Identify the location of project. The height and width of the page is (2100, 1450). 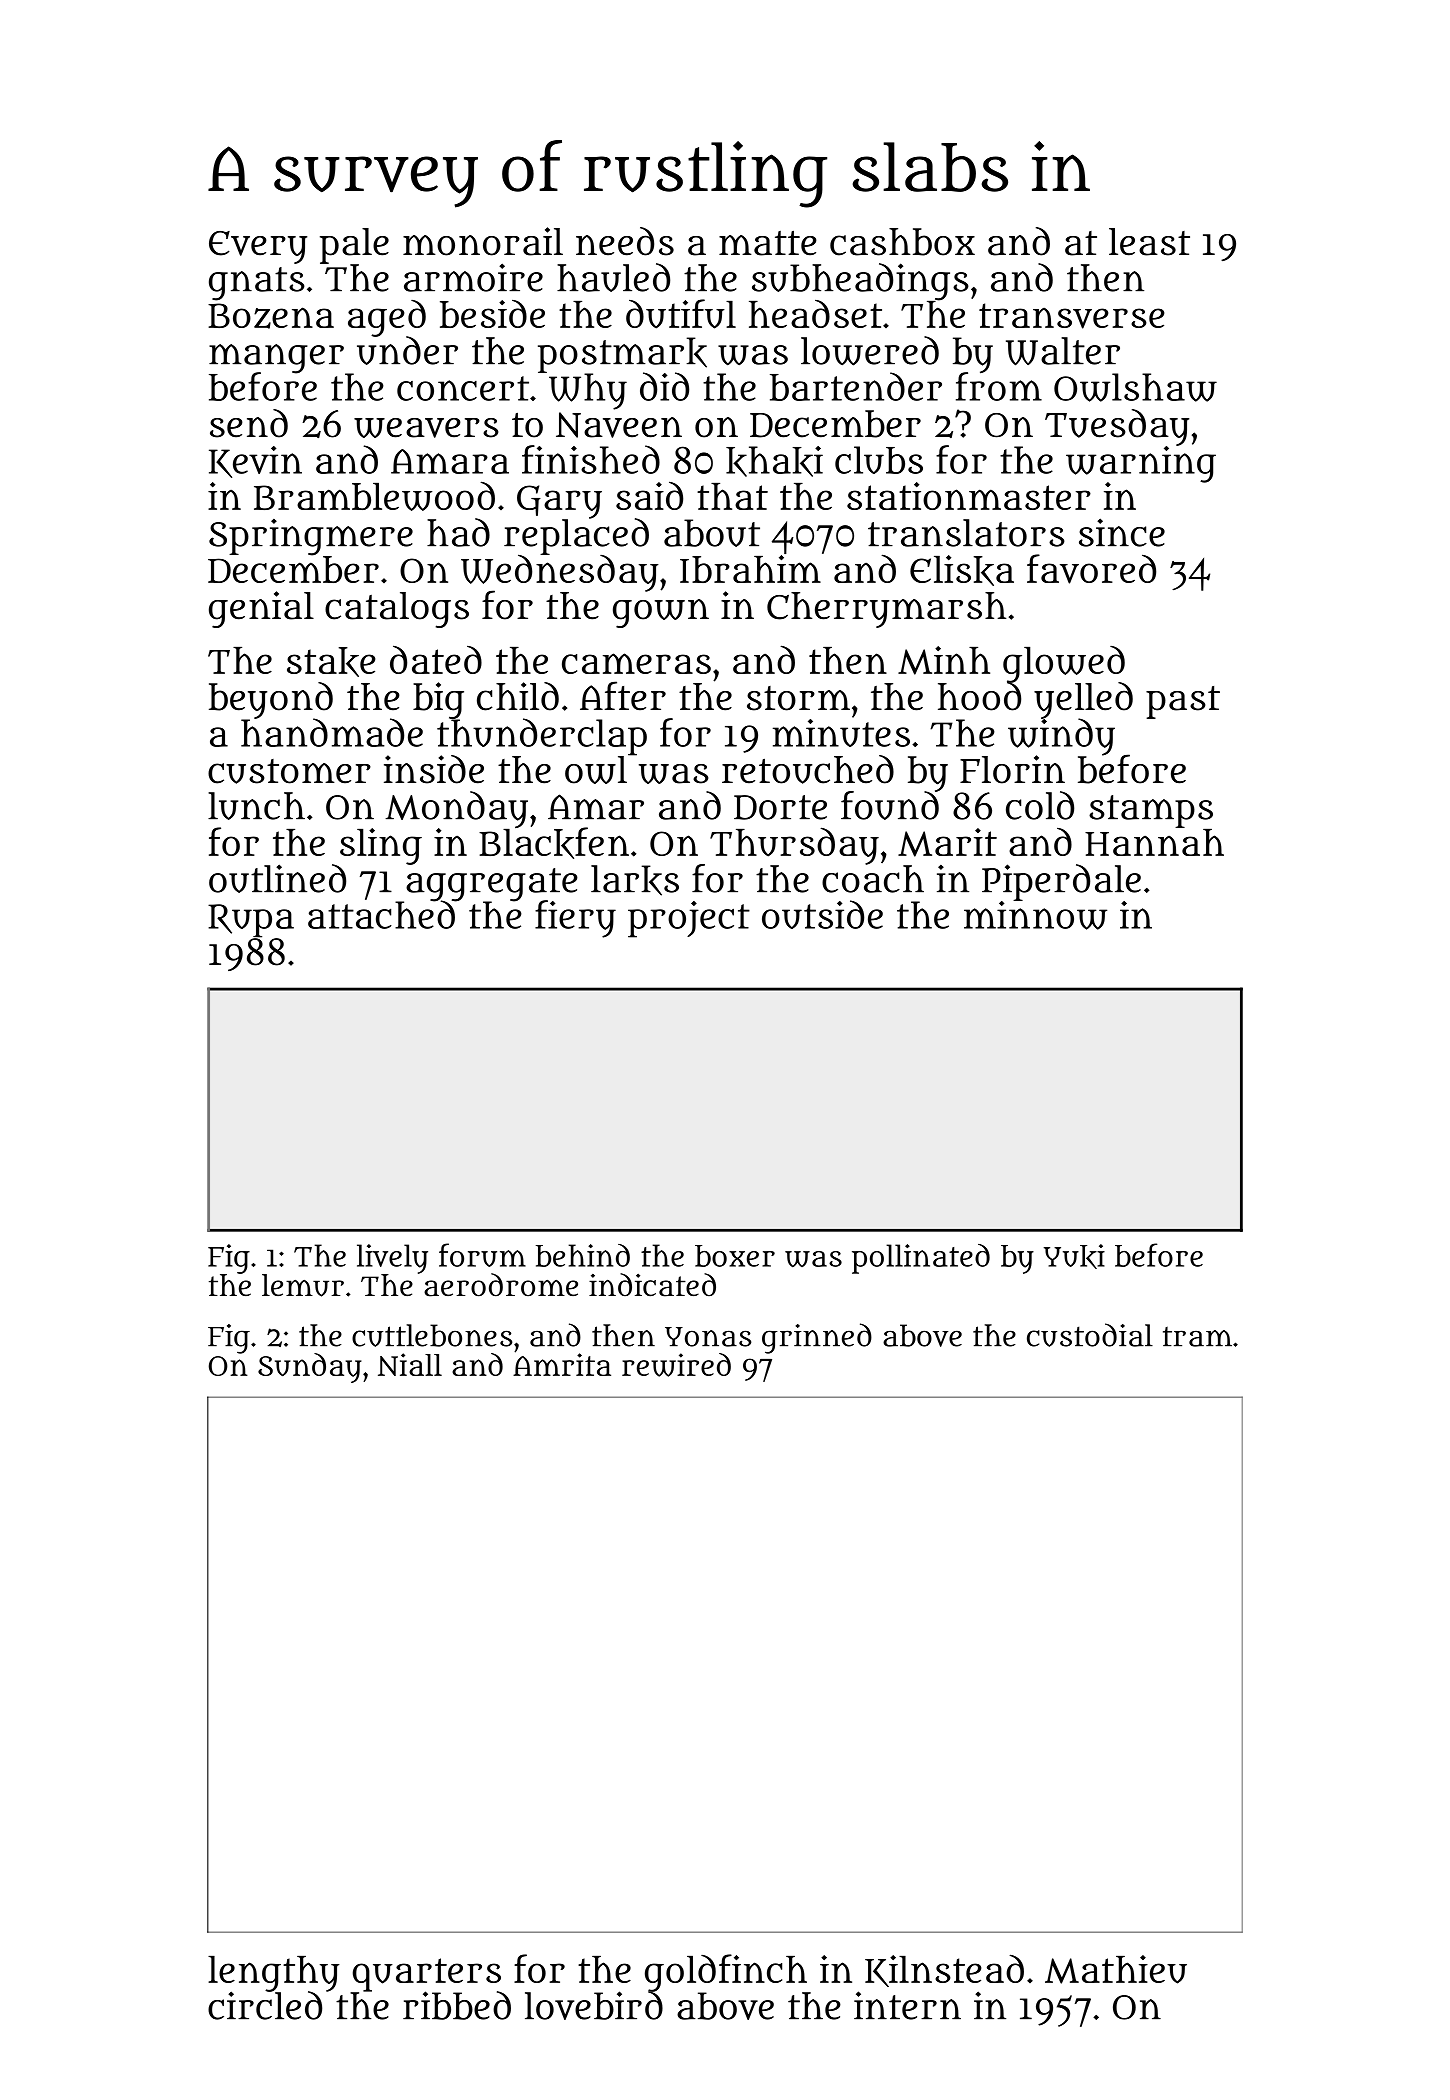
(689, 919).
